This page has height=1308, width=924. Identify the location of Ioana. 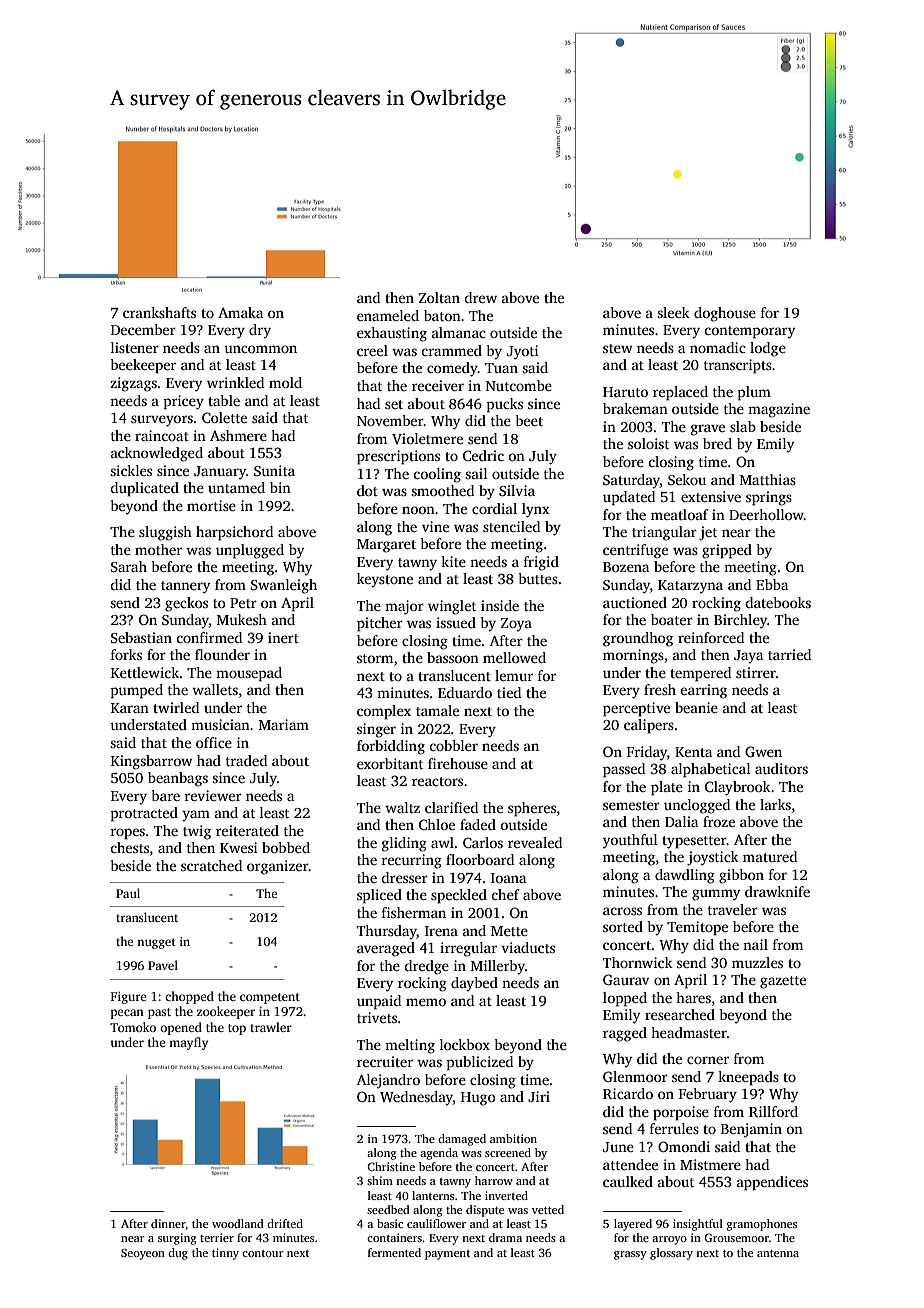
(508, 878).
